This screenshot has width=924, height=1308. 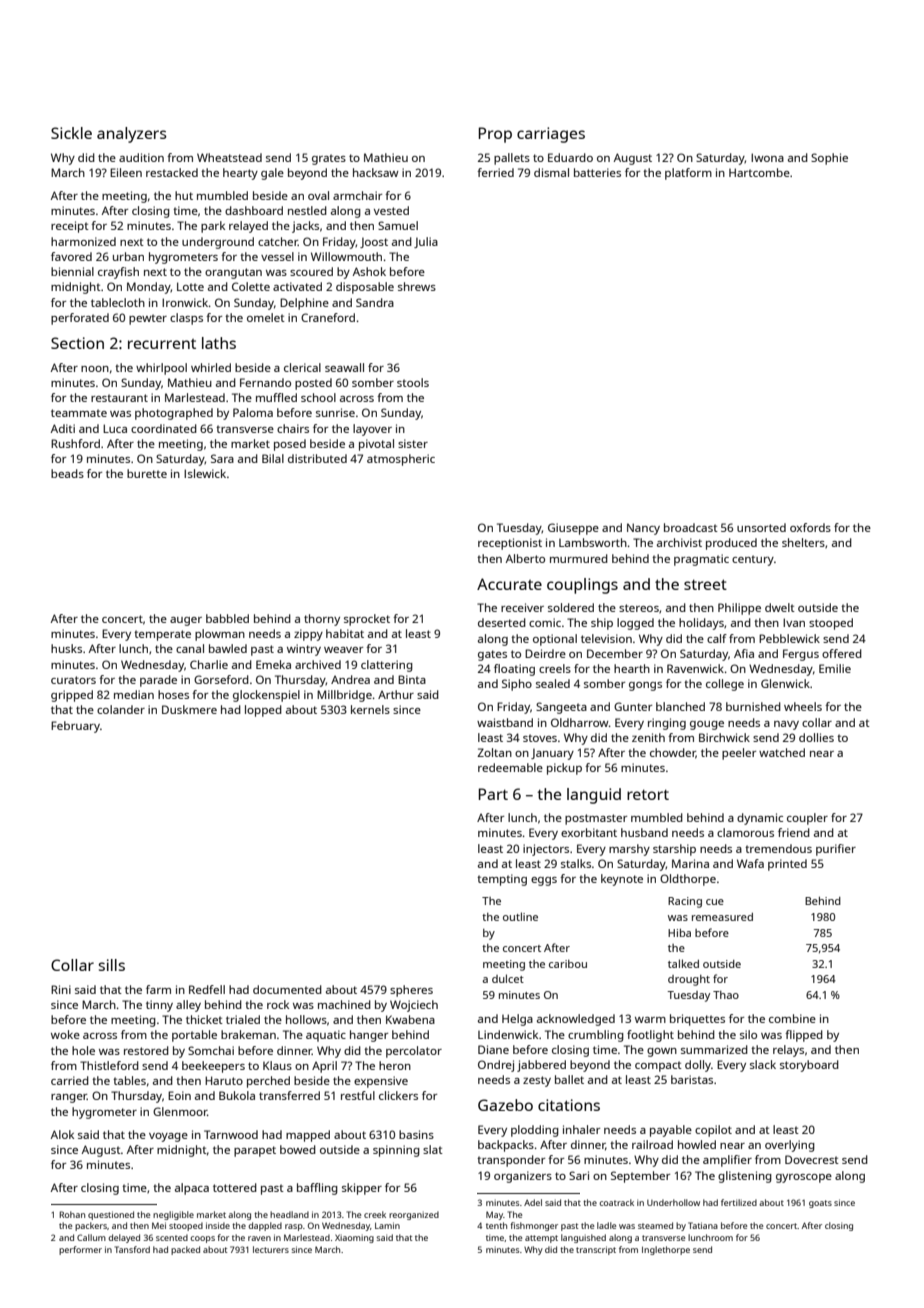 I want to click on February, so click(x=75, y=727).
